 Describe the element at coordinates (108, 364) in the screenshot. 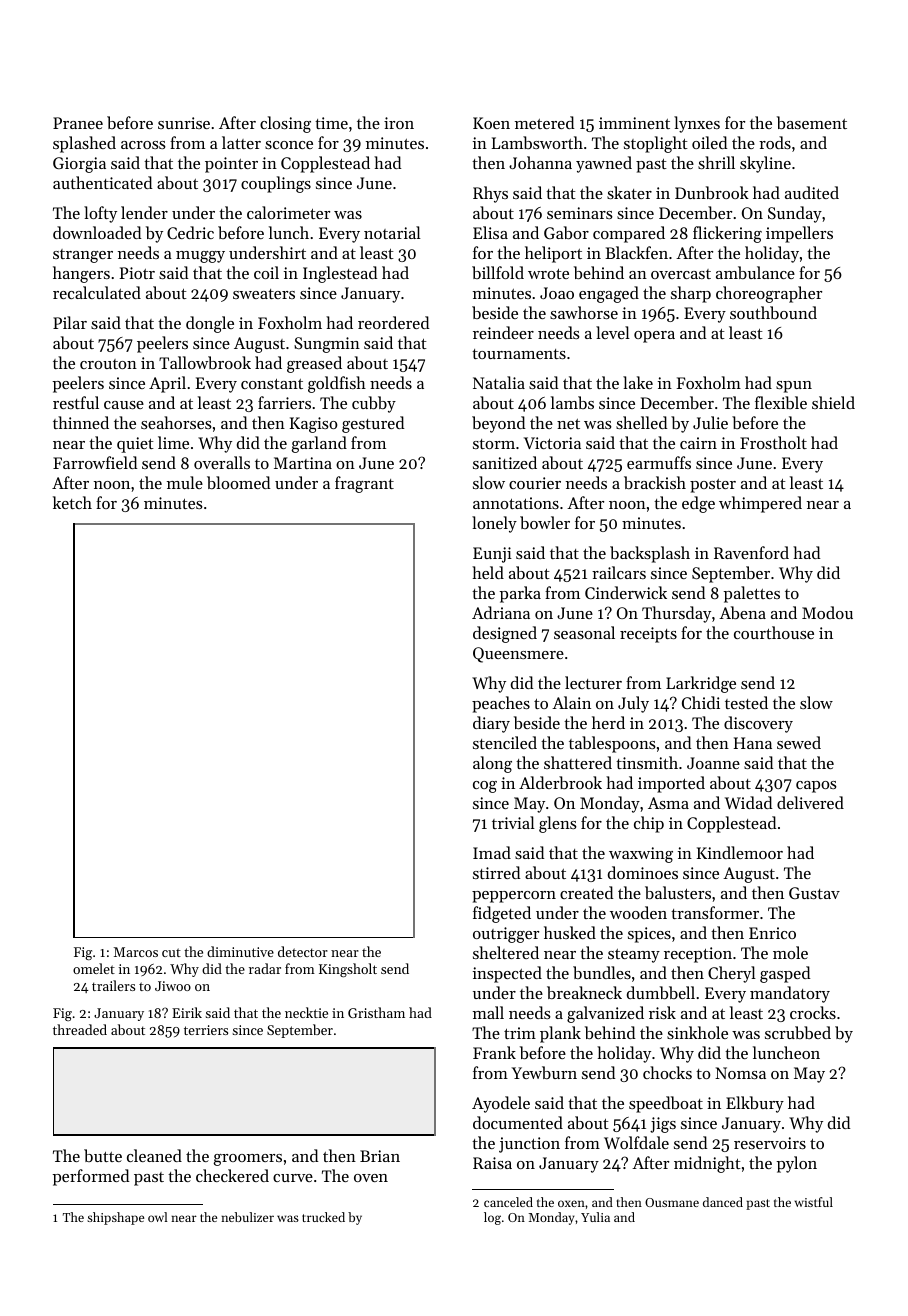

I see `crouton` at that location.
